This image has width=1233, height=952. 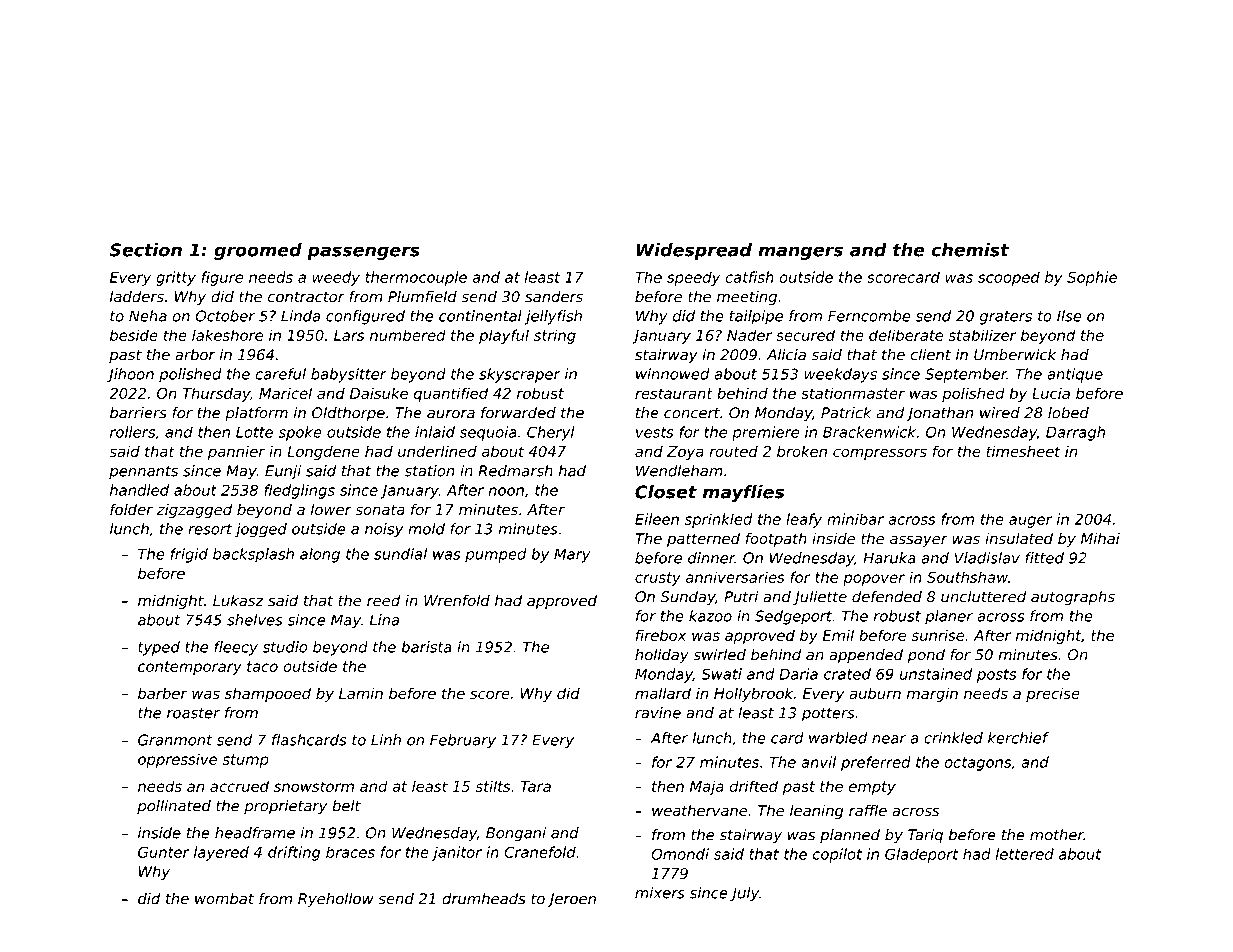 What do you see at coordinates (484, 899) in the image?
I see `drumheads` at bounding box center [484, 899].
